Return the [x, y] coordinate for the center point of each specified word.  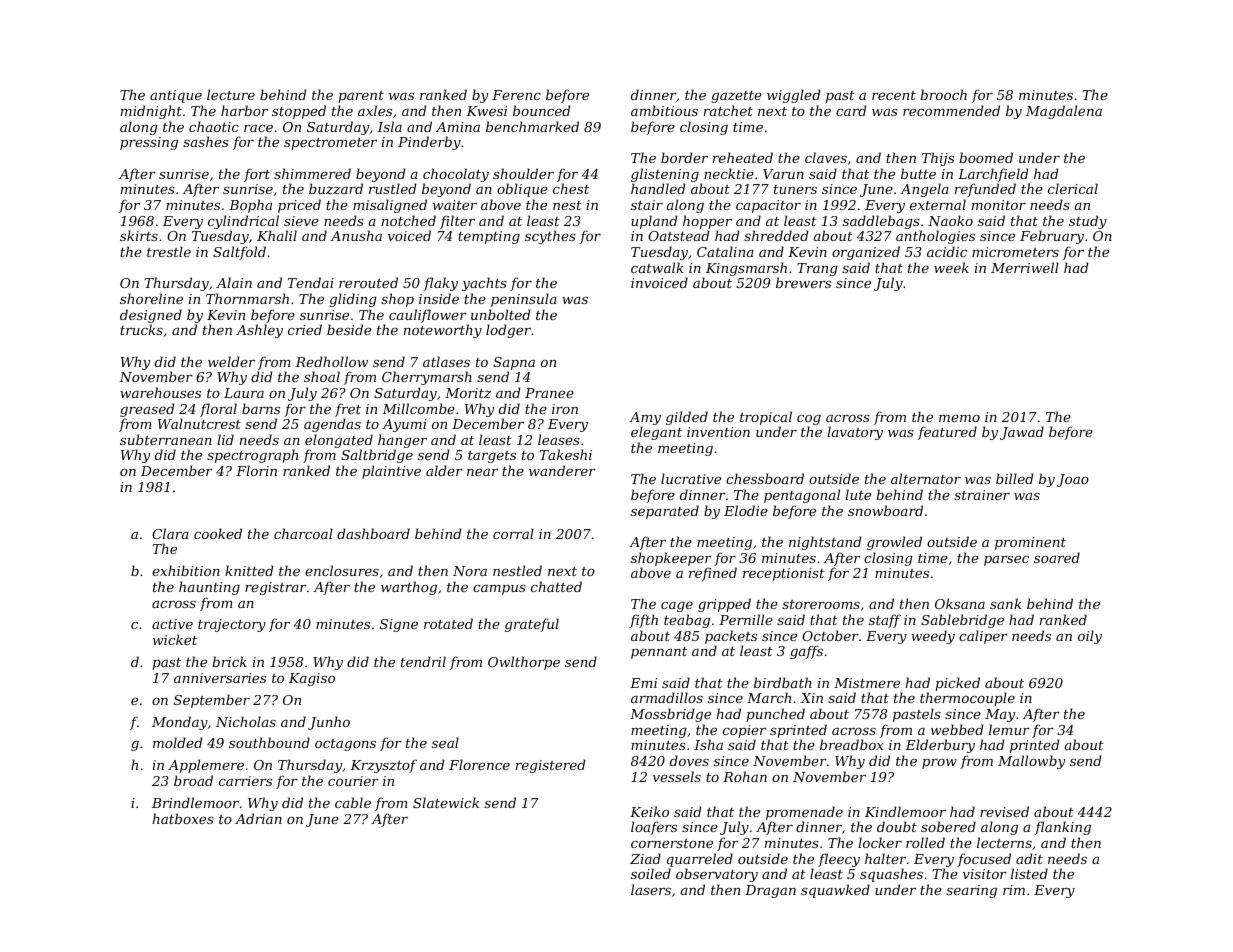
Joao [1073, 480]
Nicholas [246, 721]
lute [858, 494]
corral [513, 533]
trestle [169, 251]
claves [826, 157]
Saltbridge [377, 456]
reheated [743, 157]
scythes [550, 237]
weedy [933, 637]
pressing [149, 143]
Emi [643, 683]
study [1088, 222]
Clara [170, 533]
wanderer [562, 470]
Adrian [258, 818]
